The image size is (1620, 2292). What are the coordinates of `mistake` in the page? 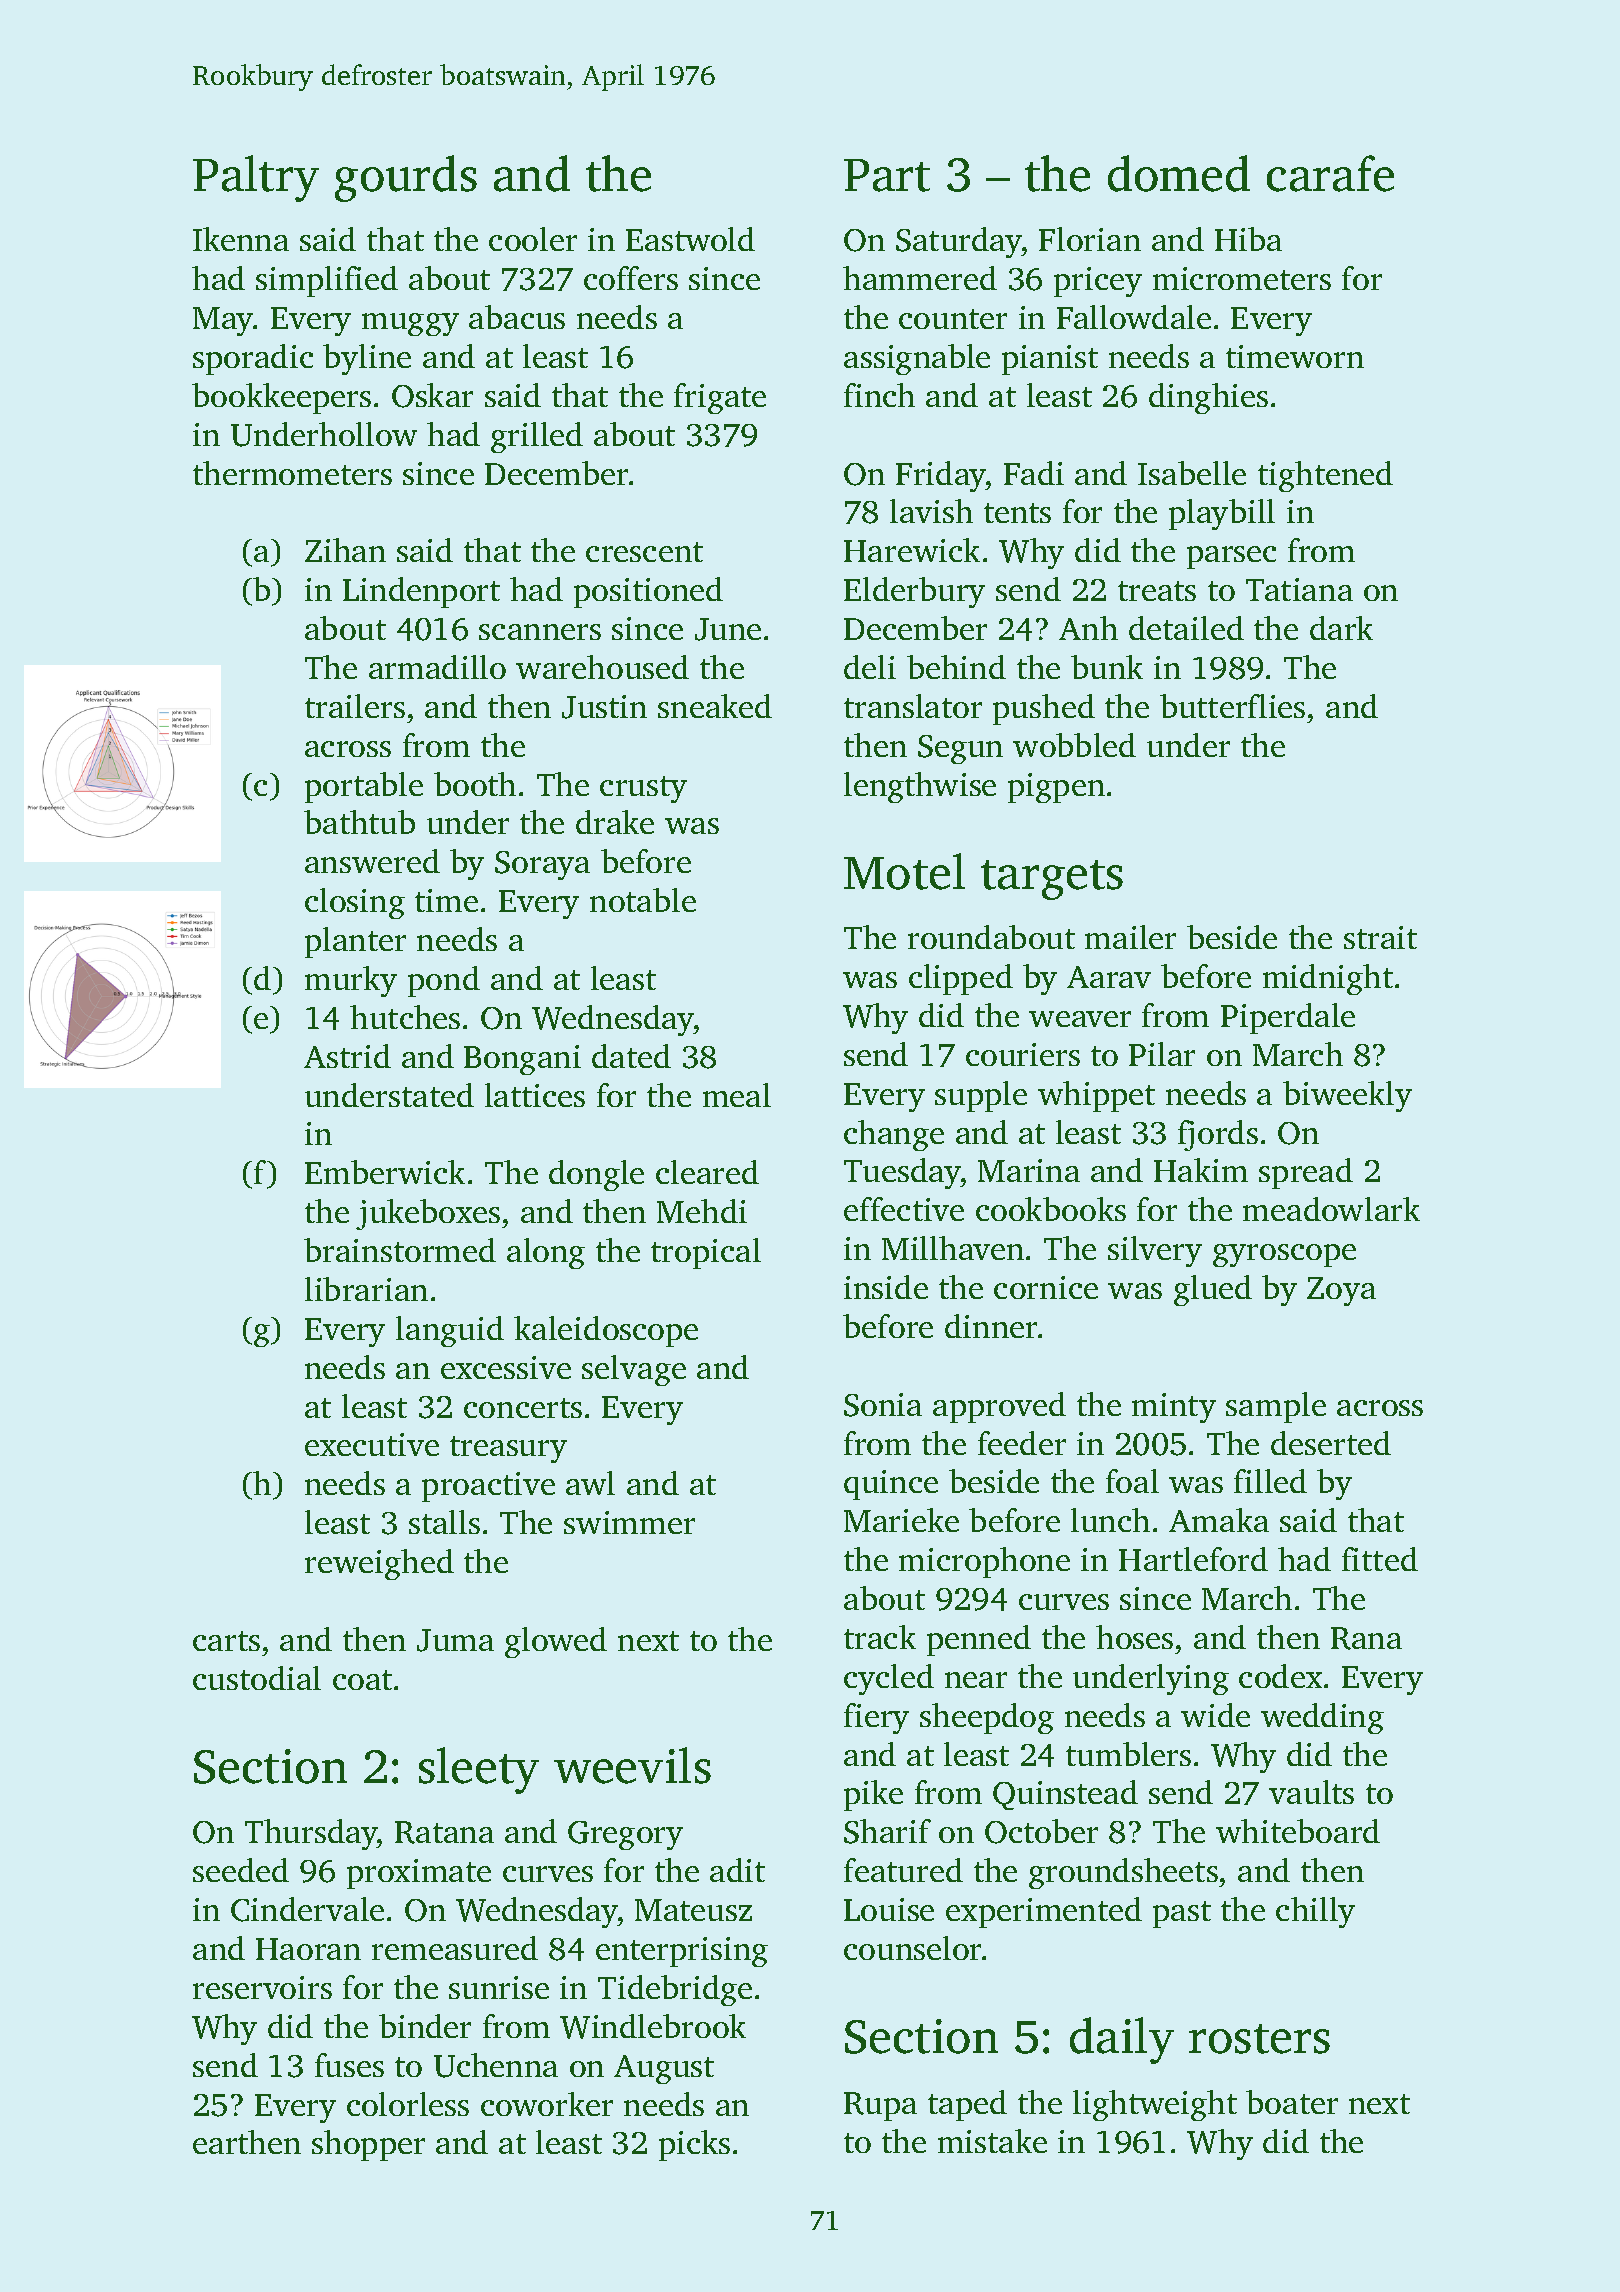 It's located at (992, 2141).
